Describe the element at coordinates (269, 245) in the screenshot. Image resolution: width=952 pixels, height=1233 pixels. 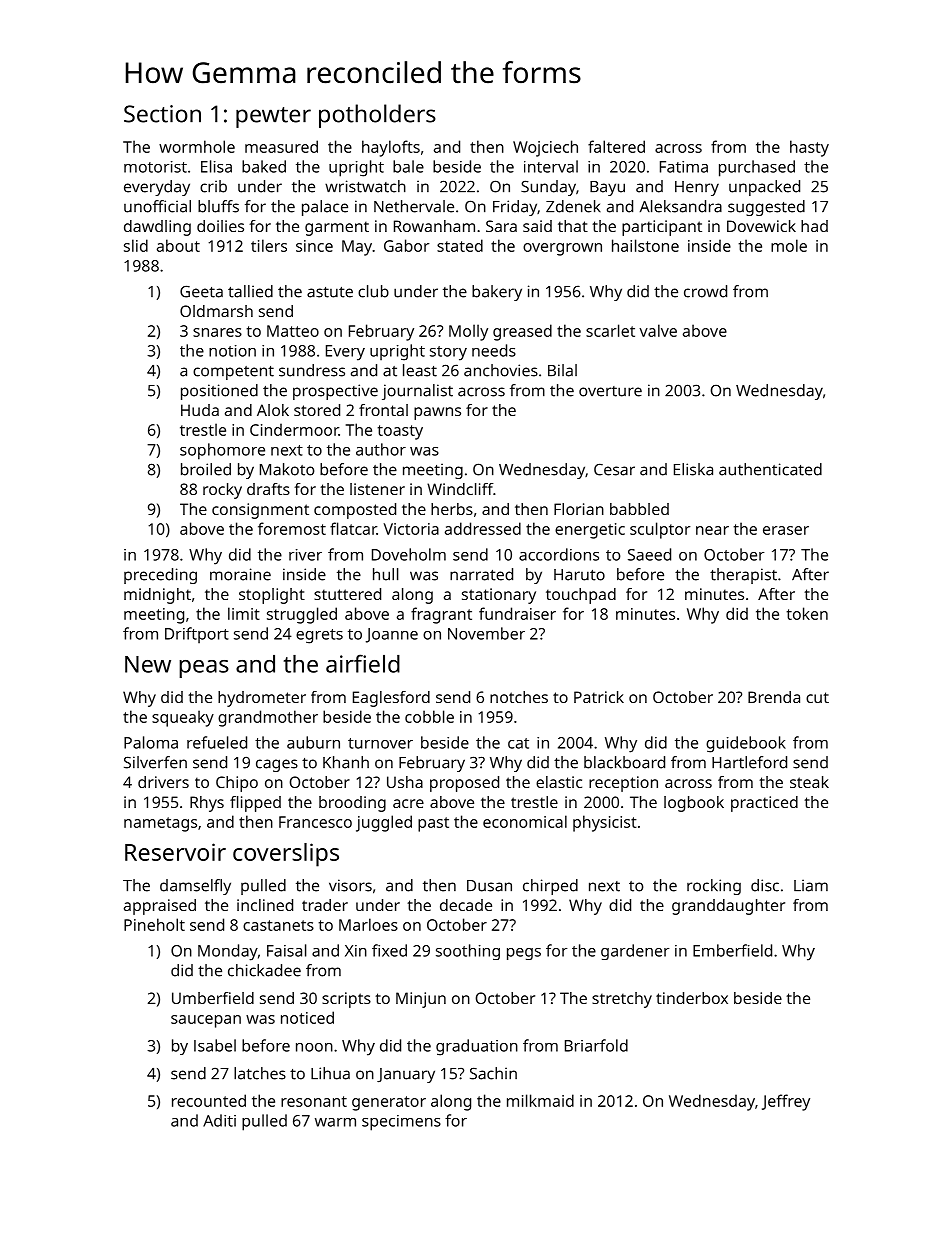
I see `tilers` at that location.
